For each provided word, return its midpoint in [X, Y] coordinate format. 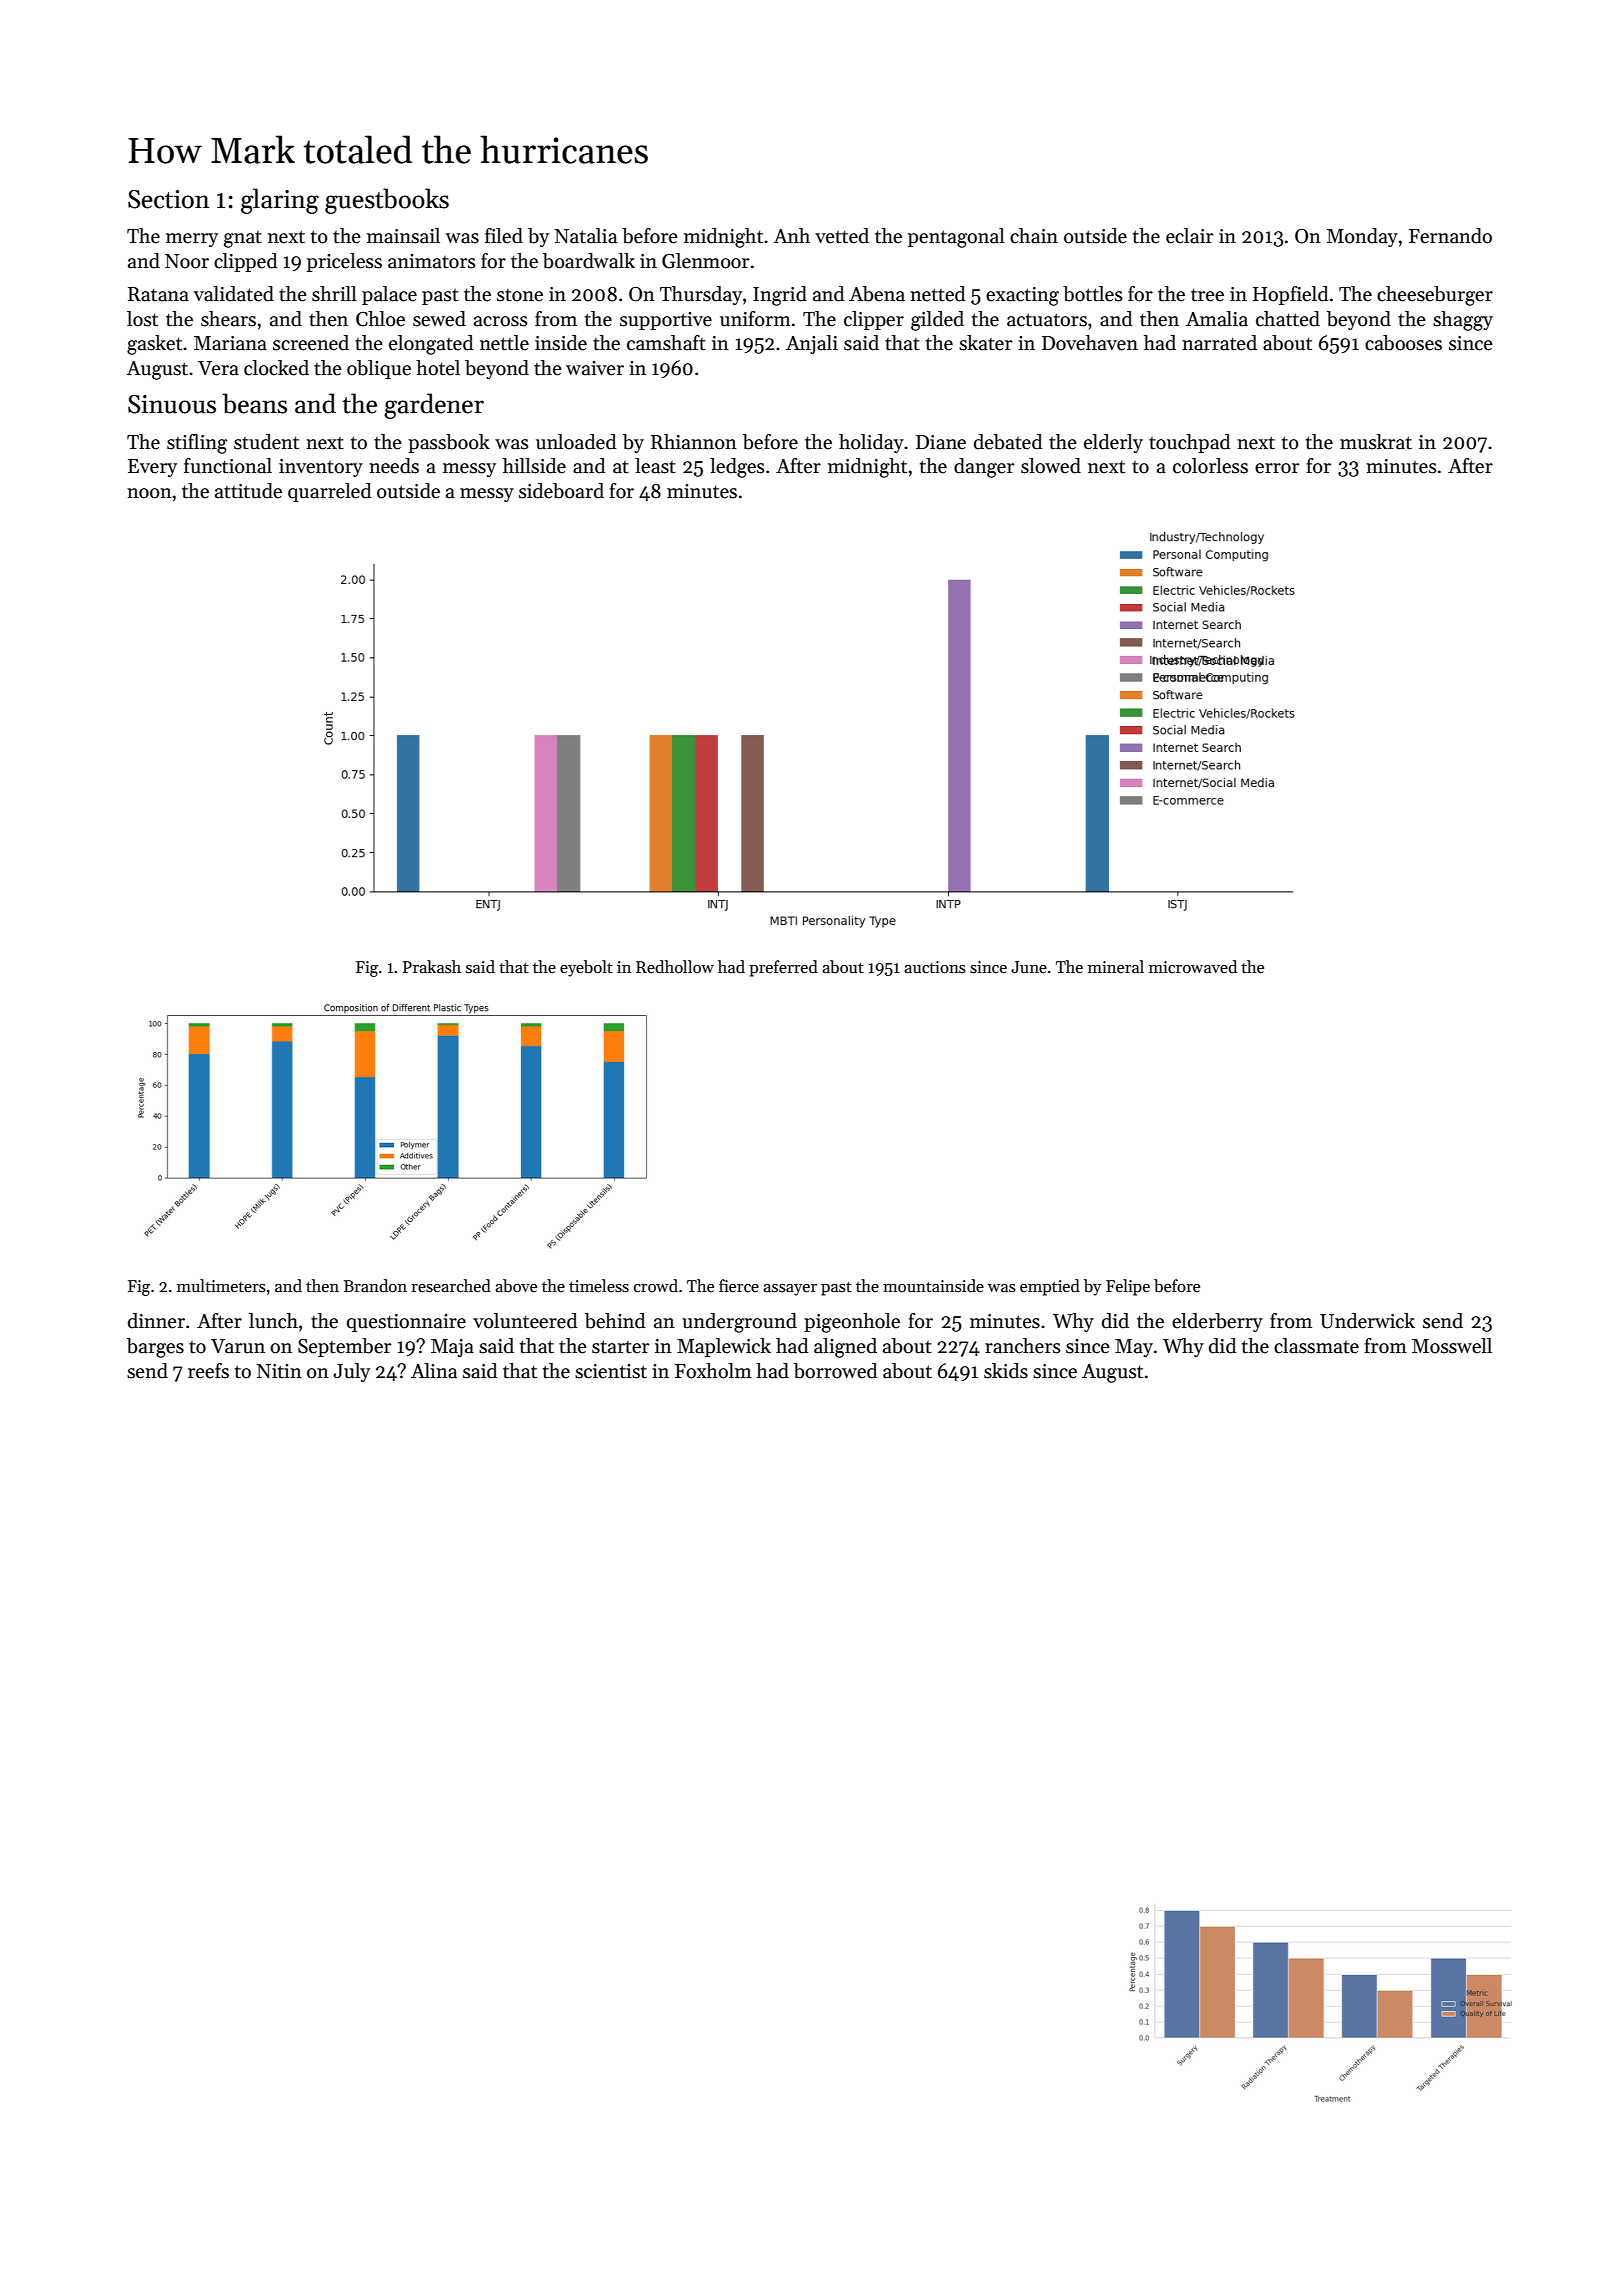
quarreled [330, 492]
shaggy [1463, 321]
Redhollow [675, 967]
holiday [871, 443]
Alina [434, 1371]
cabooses [1403, 343]
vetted [842, 236]
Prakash [432, 967]
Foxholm [713, 1371]
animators [432, 261]
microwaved [1193, 967]
